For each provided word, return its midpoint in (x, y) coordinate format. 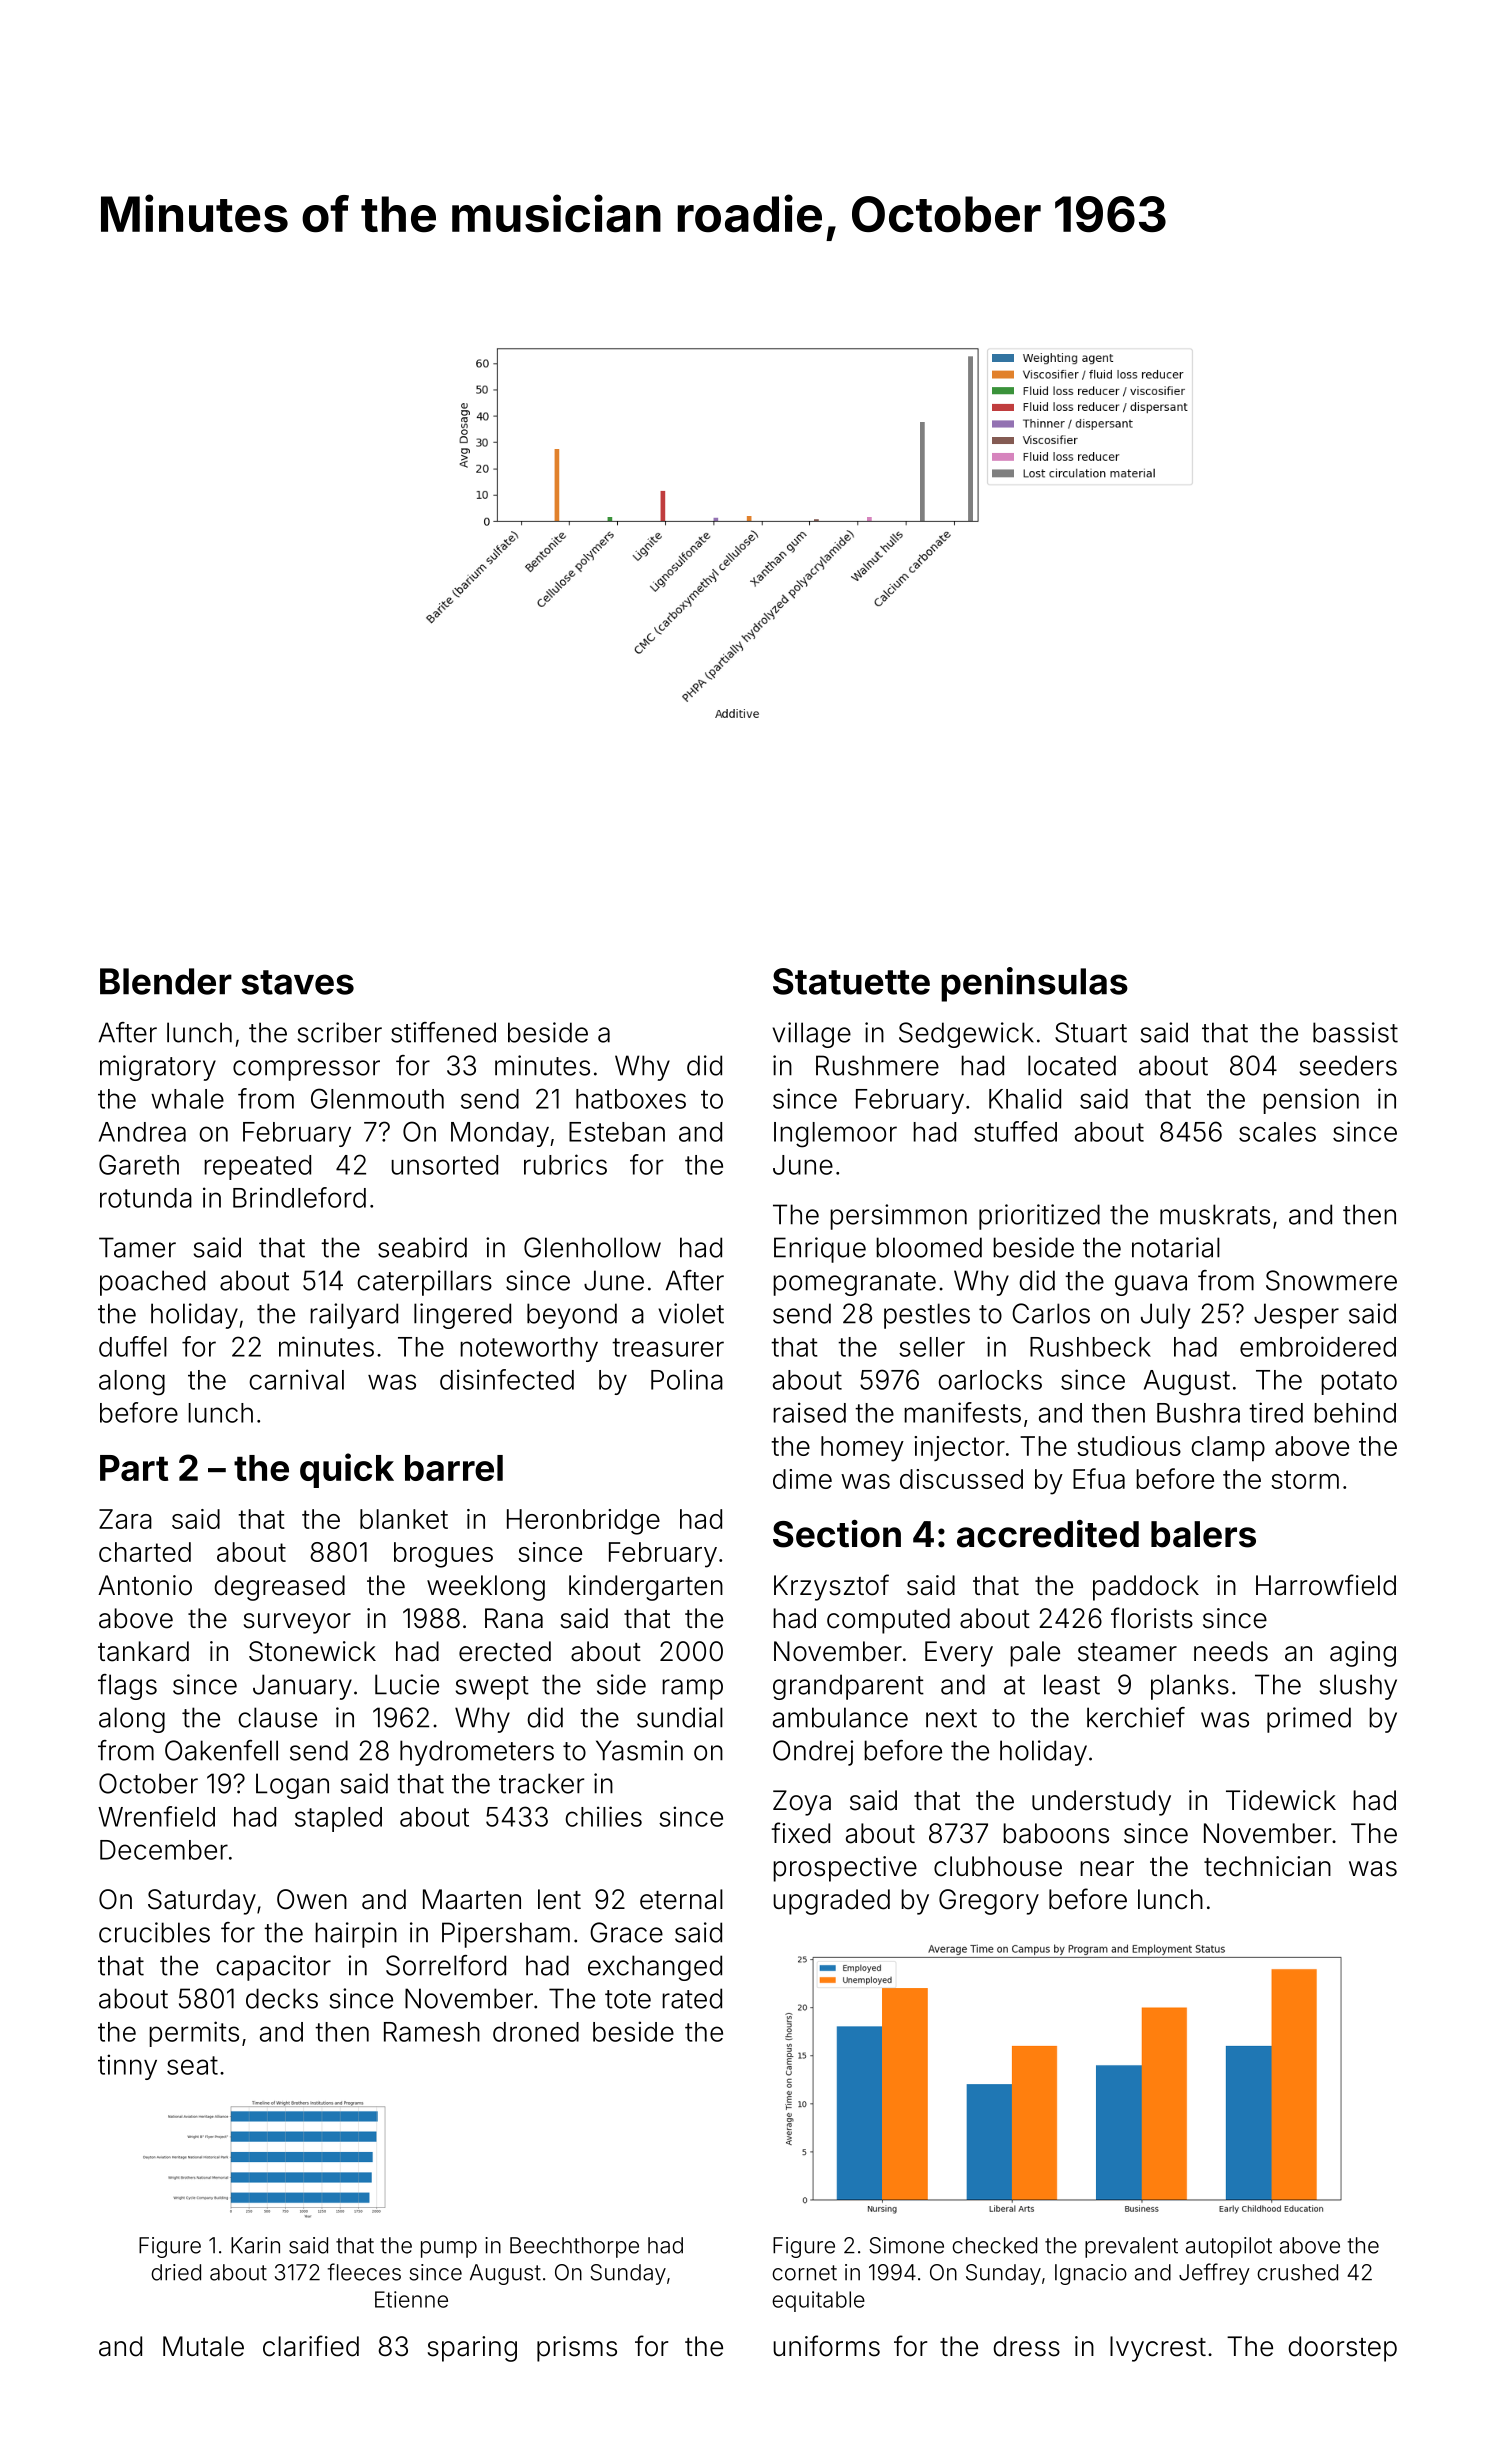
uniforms (826, 2346)
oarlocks (990, 1380)
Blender (166, 981)
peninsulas (1034, 984)
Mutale (203, 2346)
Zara (125, 1519)
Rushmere (877, 1065)
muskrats (1215, 1214)
